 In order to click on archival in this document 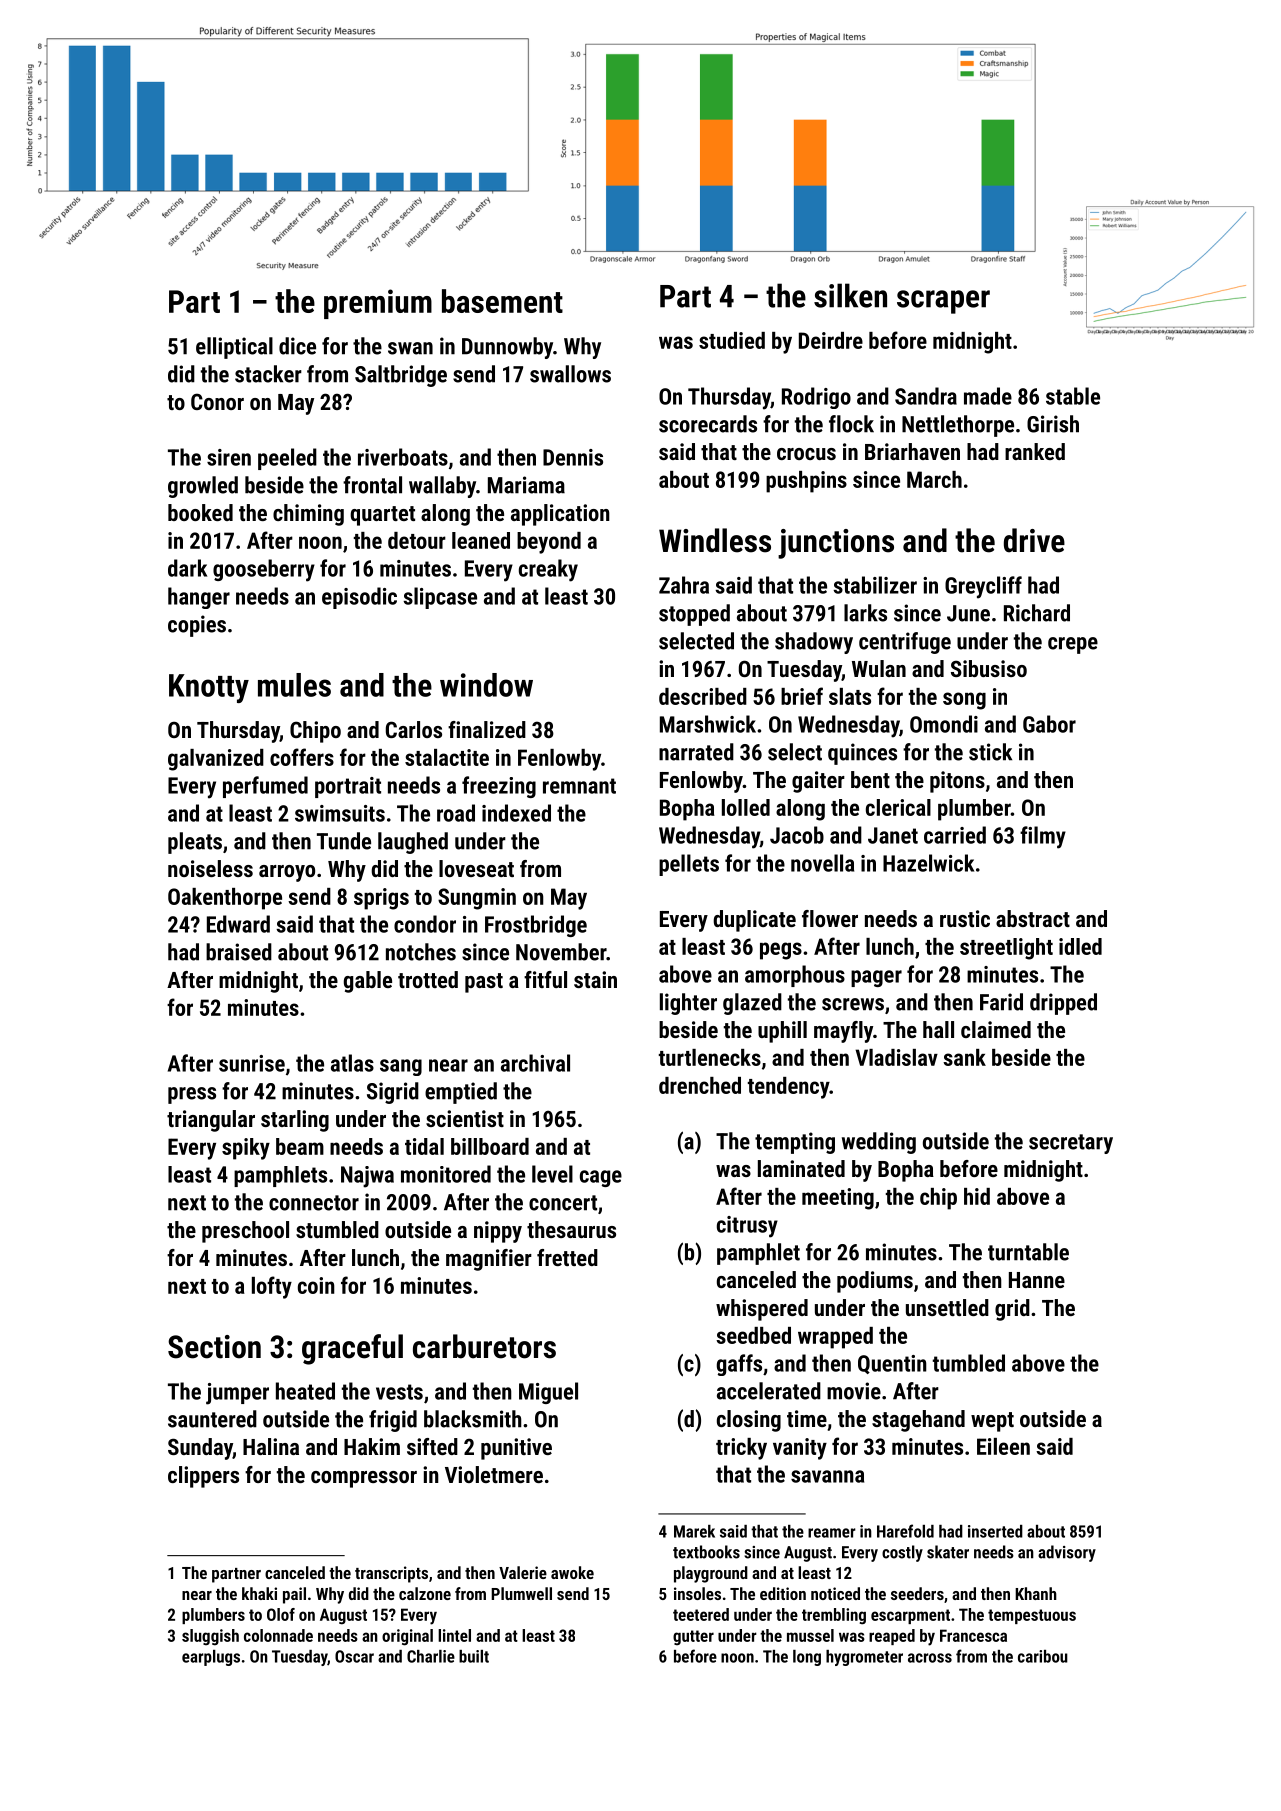, I will do `click(535, 1063)`.
